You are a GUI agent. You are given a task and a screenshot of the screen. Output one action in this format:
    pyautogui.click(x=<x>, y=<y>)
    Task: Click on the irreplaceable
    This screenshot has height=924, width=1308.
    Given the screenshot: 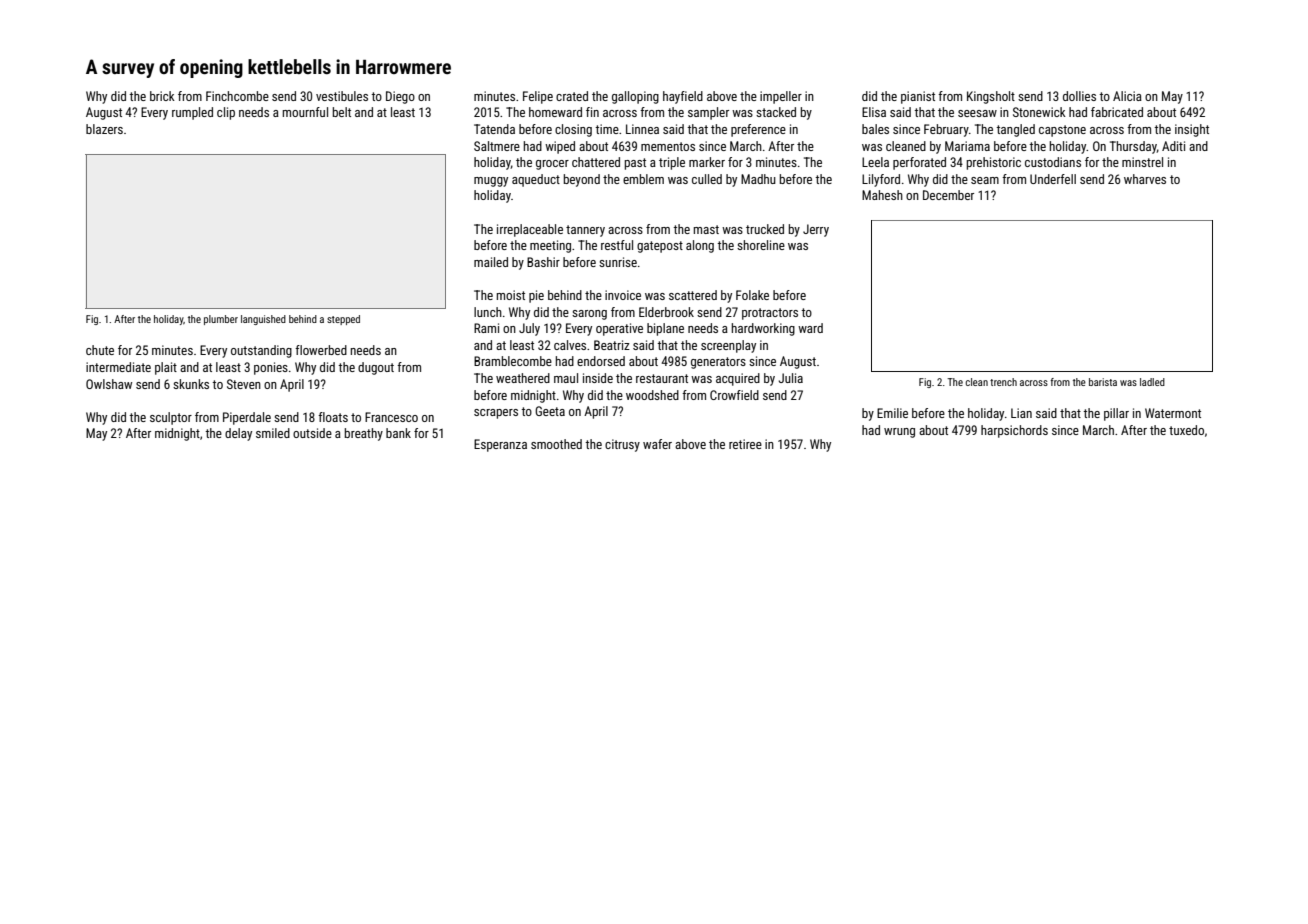 What is the action you would take?
    pyautogui.click(x=530, y=230)
